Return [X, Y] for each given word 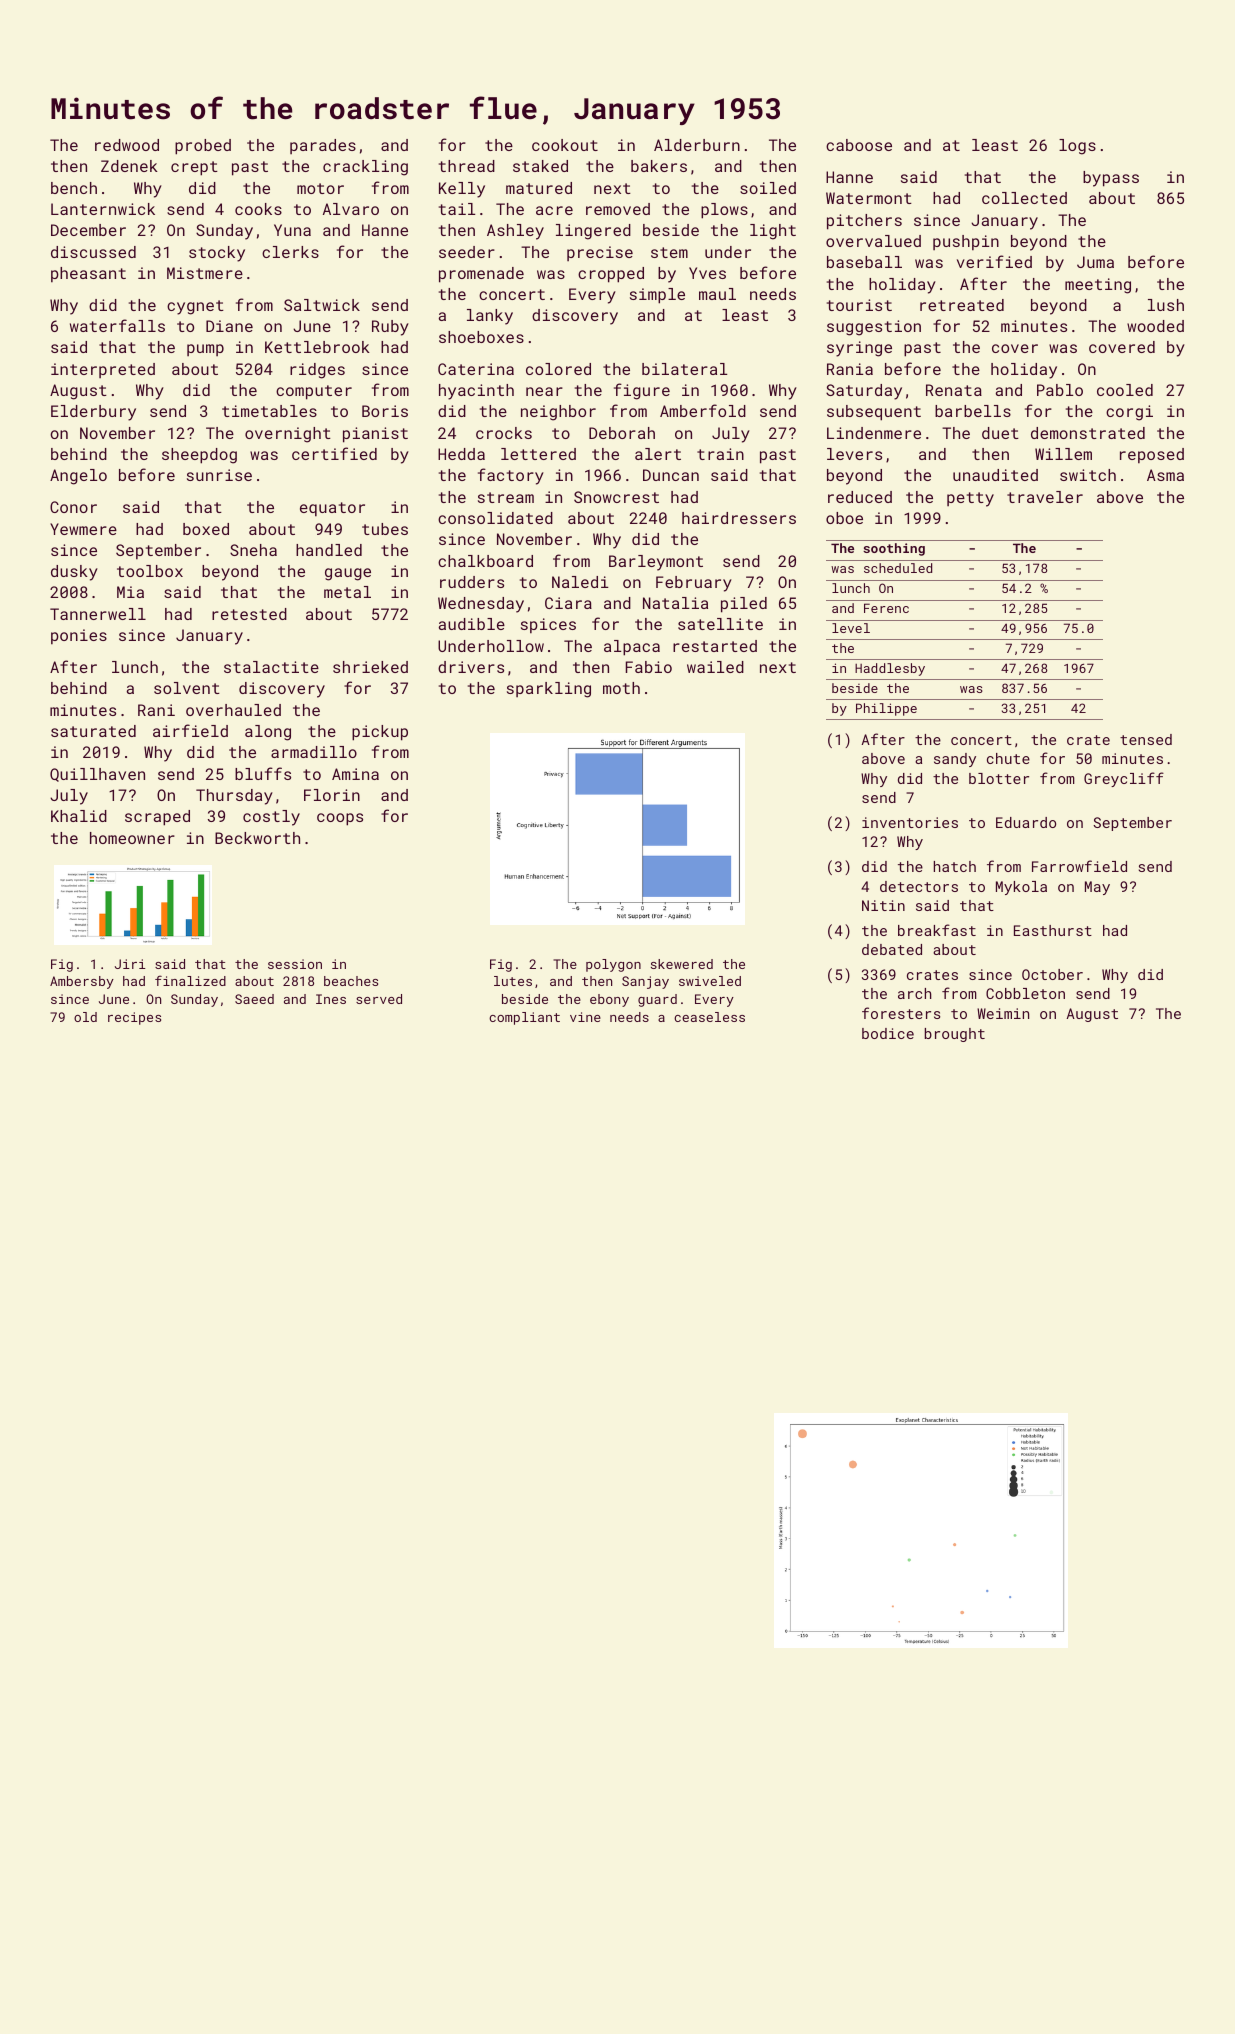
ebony [609, 1000]
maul [717, 294]
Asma [1165, 475]
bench [74, 188]
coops [340, 819]
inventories [910, 822]
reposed [1152, 455]
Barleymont [656, 563]
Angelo [78, 477]
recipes [134, 1018]
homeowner [132, 838]
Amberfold [703, 410]
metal [347, 592]
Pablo [1060, 390]
